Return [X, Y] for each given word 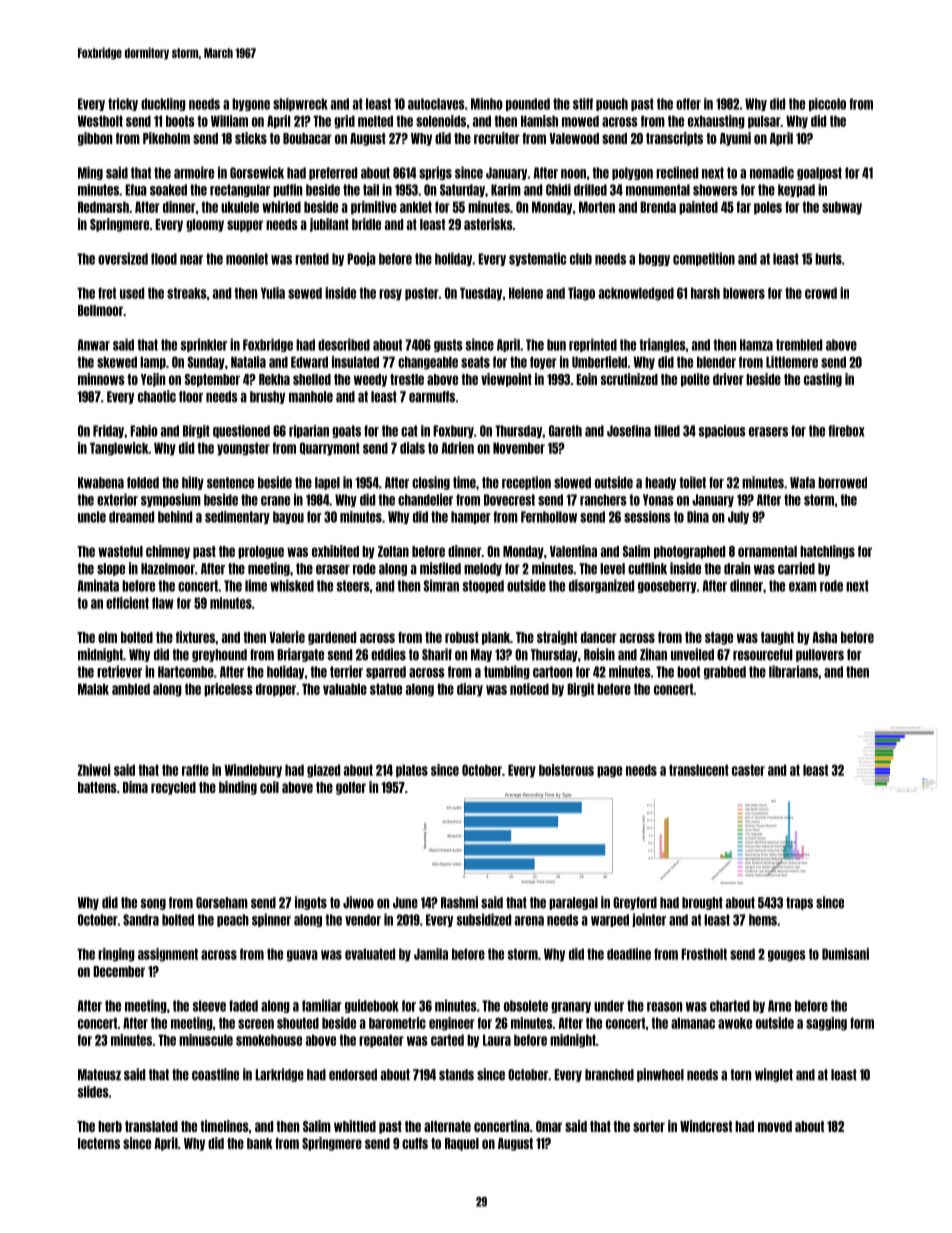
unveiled [692, 654]
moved [775, 1126]
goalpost [819, 173]
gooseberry [667, 586]
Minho [487, 104]
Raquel [462, 1144]
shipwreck [300, 104]
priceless [228, 690]
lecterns [99, 1143]
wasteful [120, 551]
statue [386, 689]
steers [353, 586]
